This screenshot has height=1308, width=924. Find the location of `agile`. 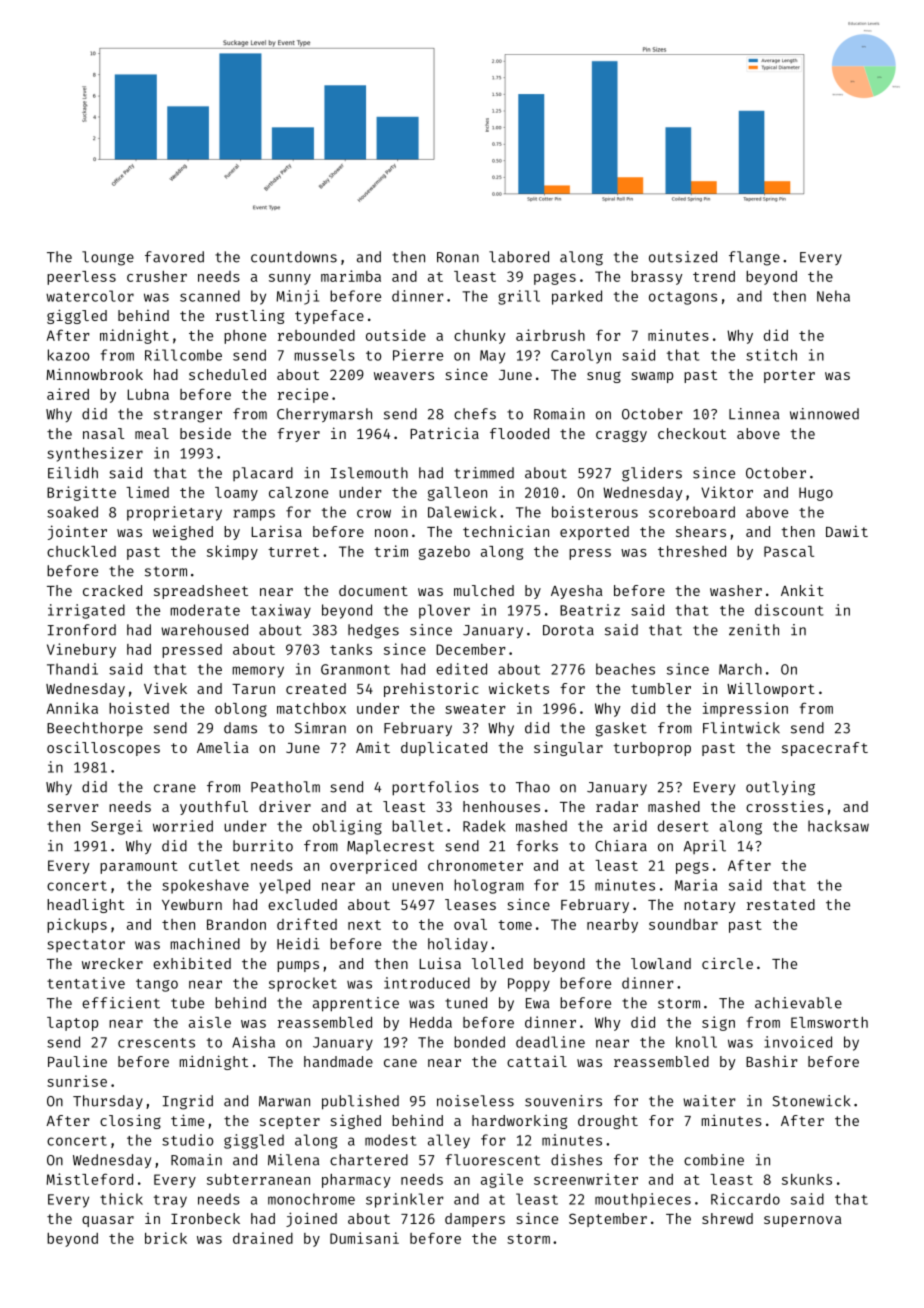

agile is located at coordinates (502, 1180).
